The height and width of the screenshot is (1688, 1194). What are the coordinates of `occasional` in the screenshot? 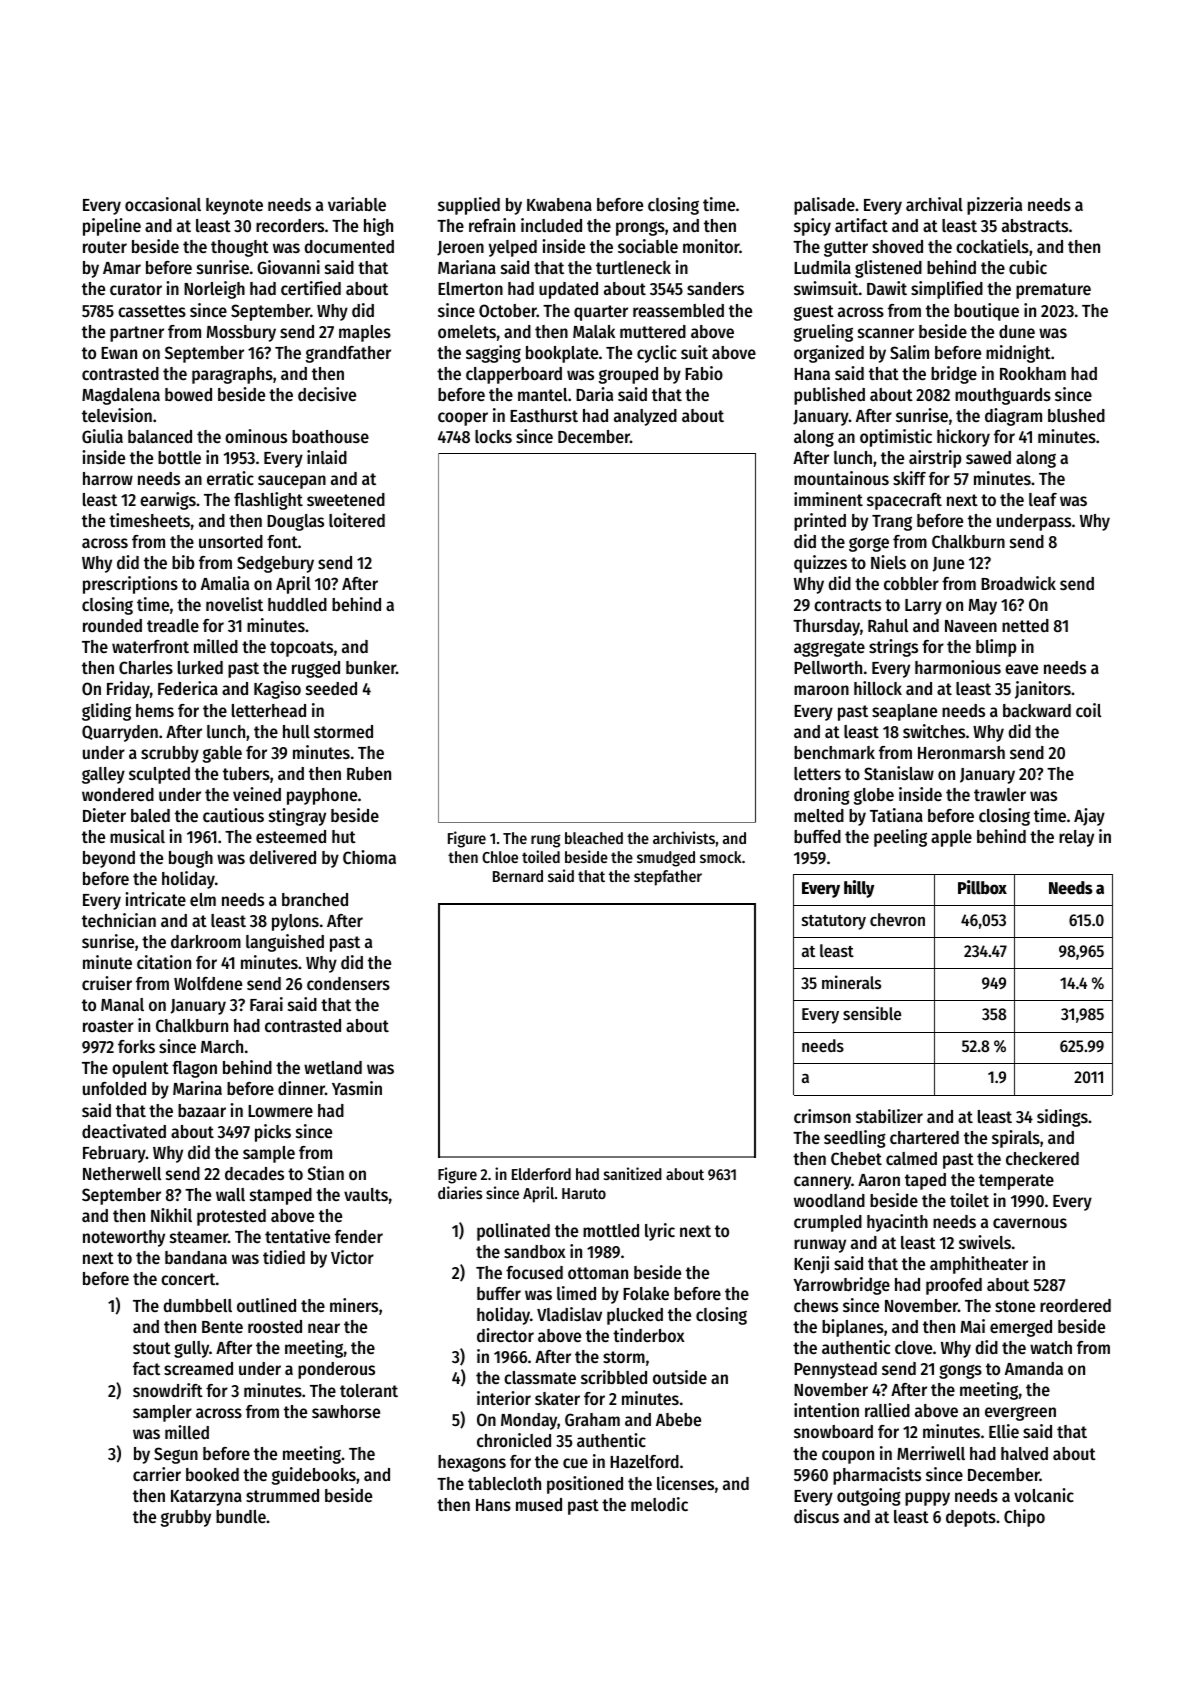 It's located at (163, 204).
